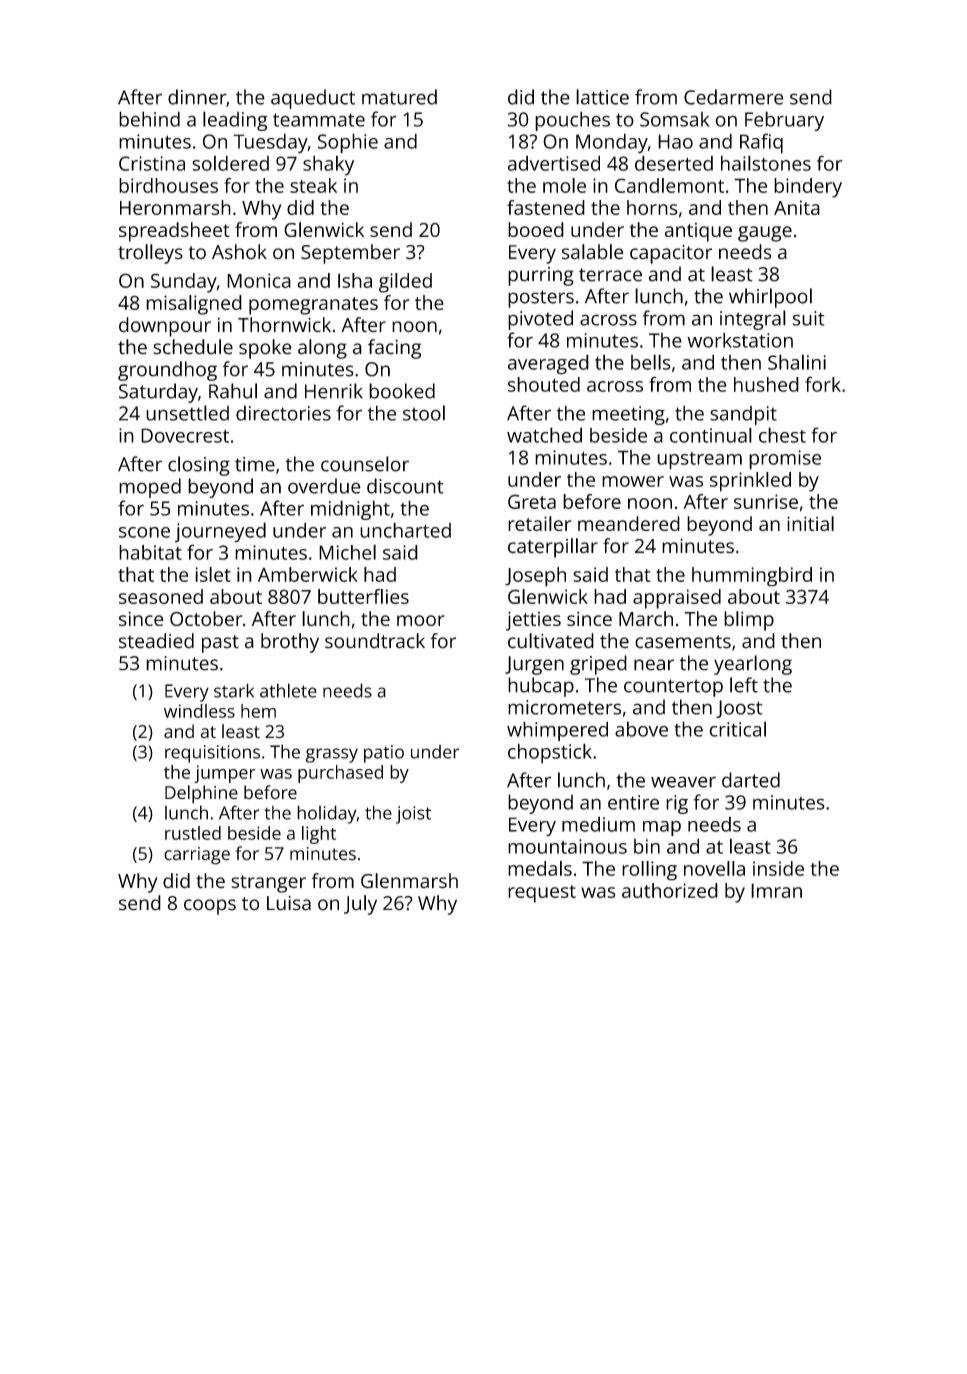  I want to click on sprinkled, so click(750, 482).
